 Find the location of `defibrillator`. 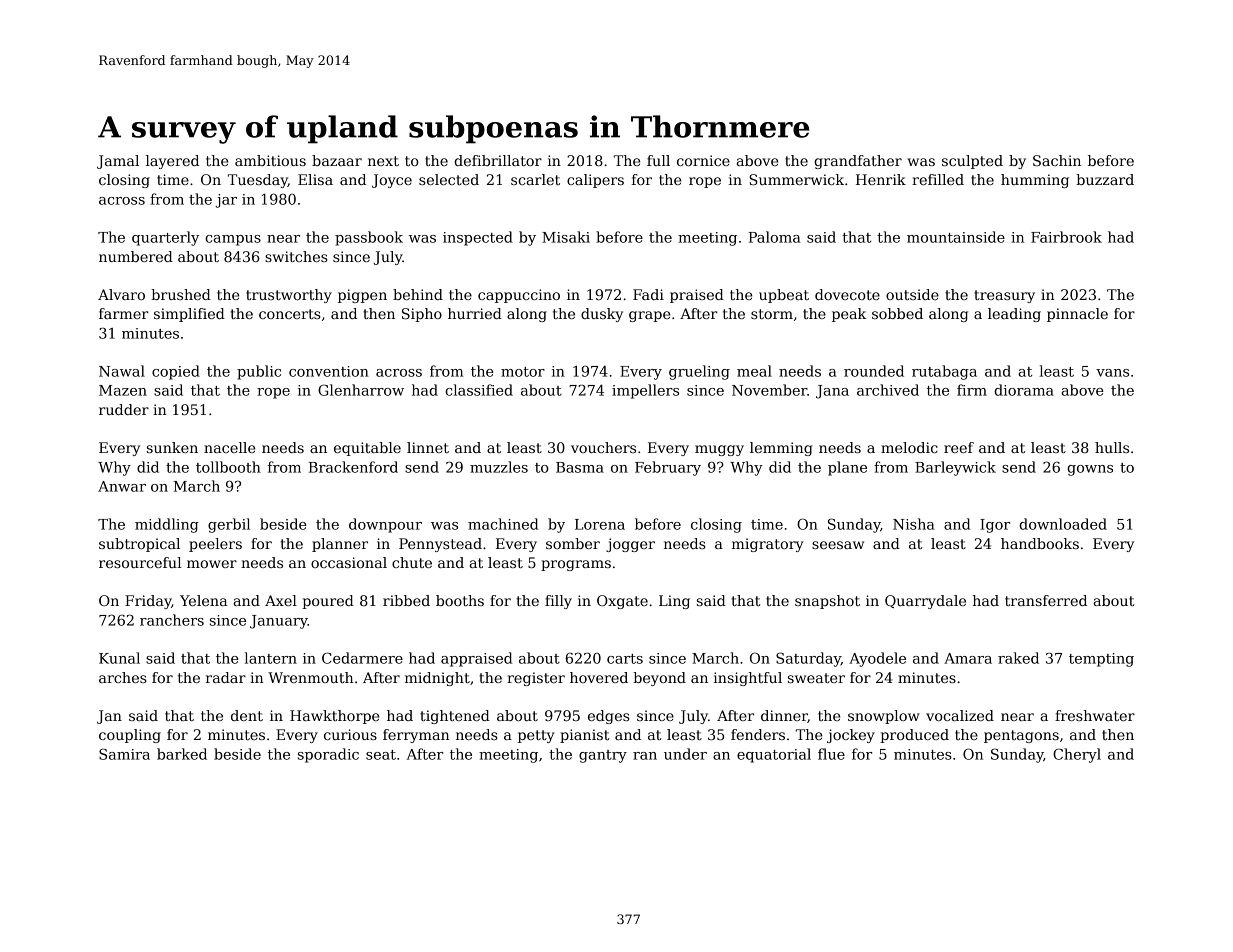

defibrillator is located at coordinates (498, 160).
